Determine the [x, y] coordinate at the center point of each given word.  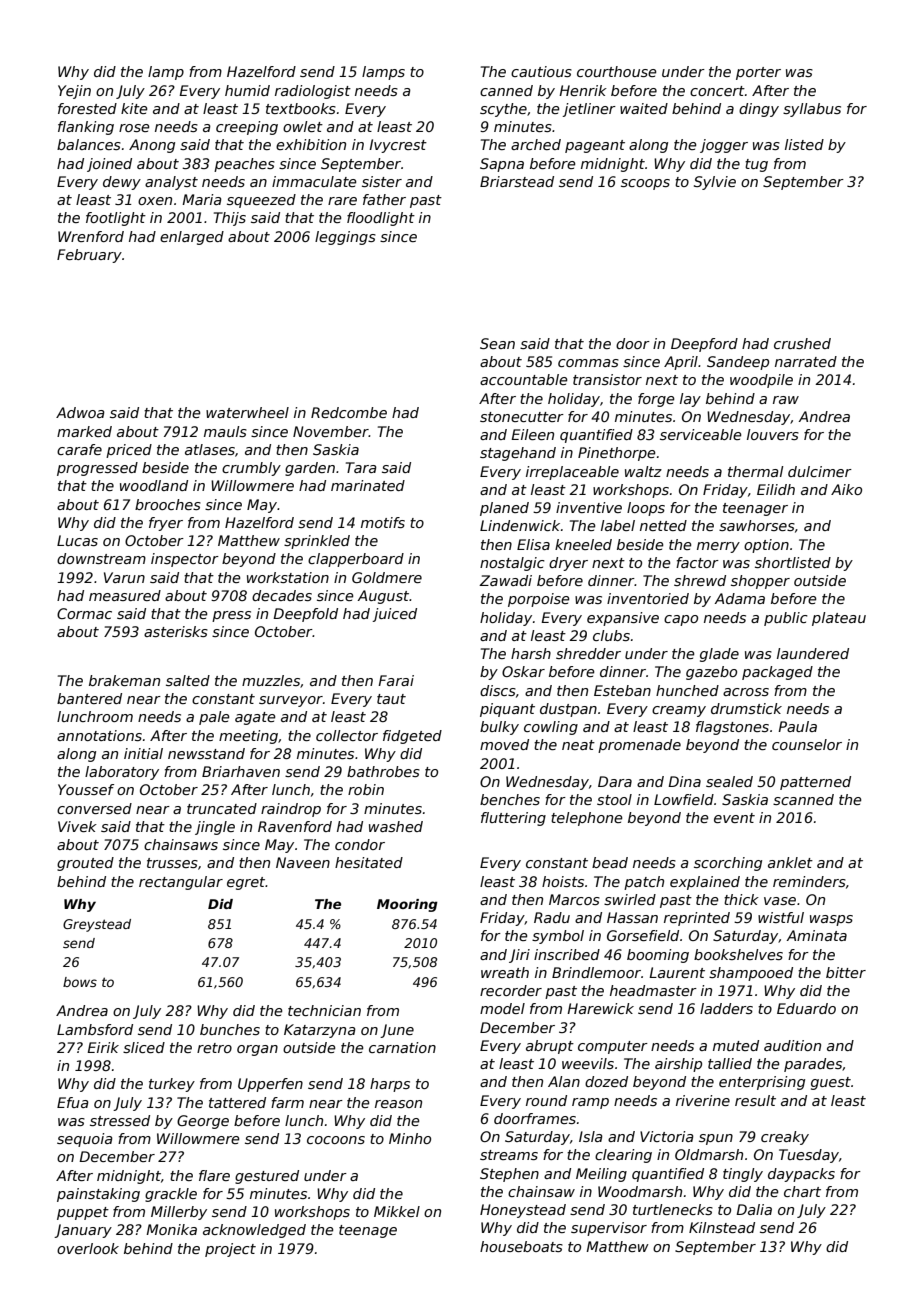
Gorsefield [643, 935]
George [203, 1122]
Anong [152, 146]
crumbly [251, 469]
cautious [541, 71]
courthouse [616, 71]
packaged [777, 673]
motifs [383, 522]
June [397, 1031]
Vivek [77, 826]
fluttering [513, 819]
